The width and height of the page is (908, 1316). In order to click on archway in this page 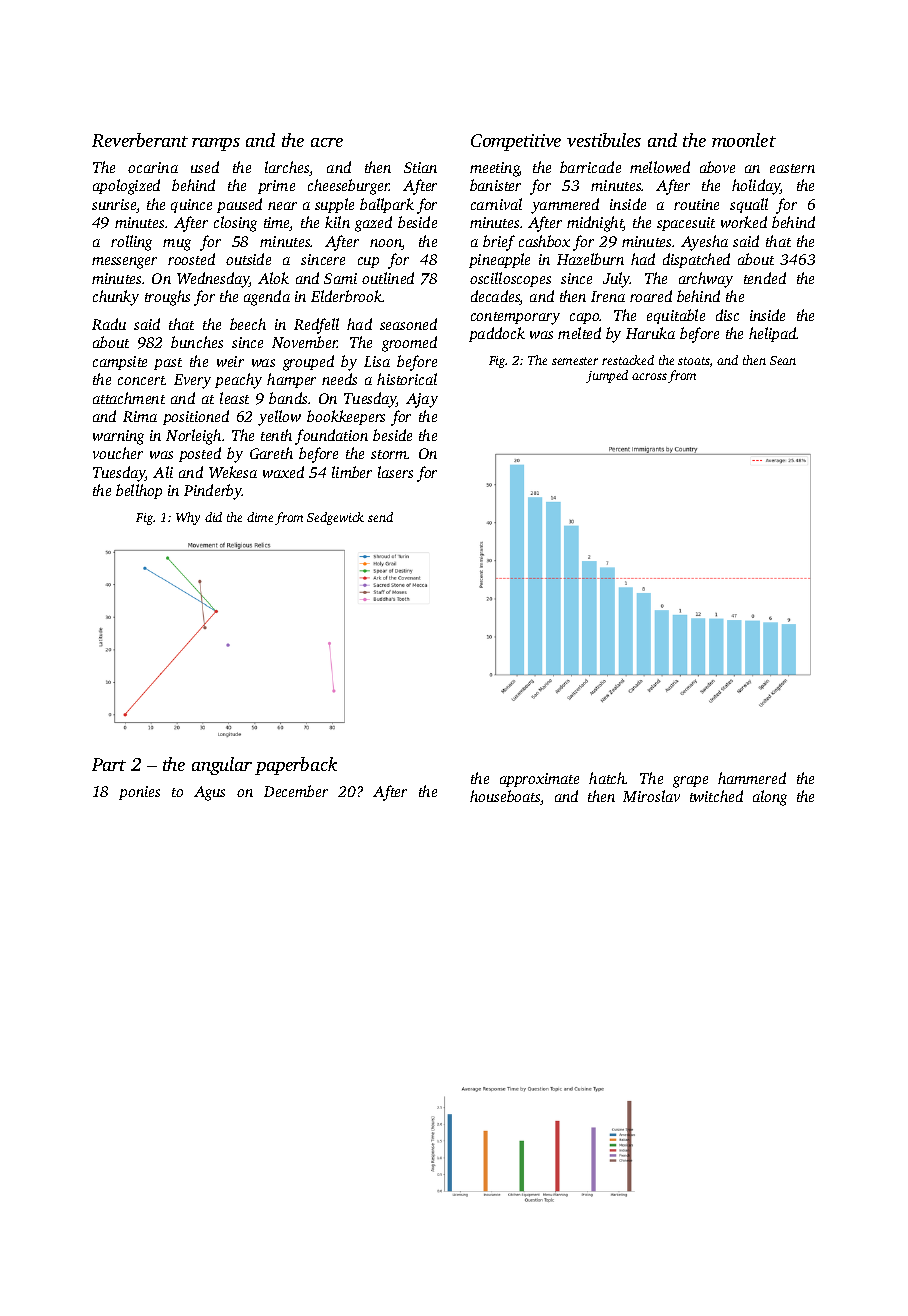, I will do `click(706, 280)`.
